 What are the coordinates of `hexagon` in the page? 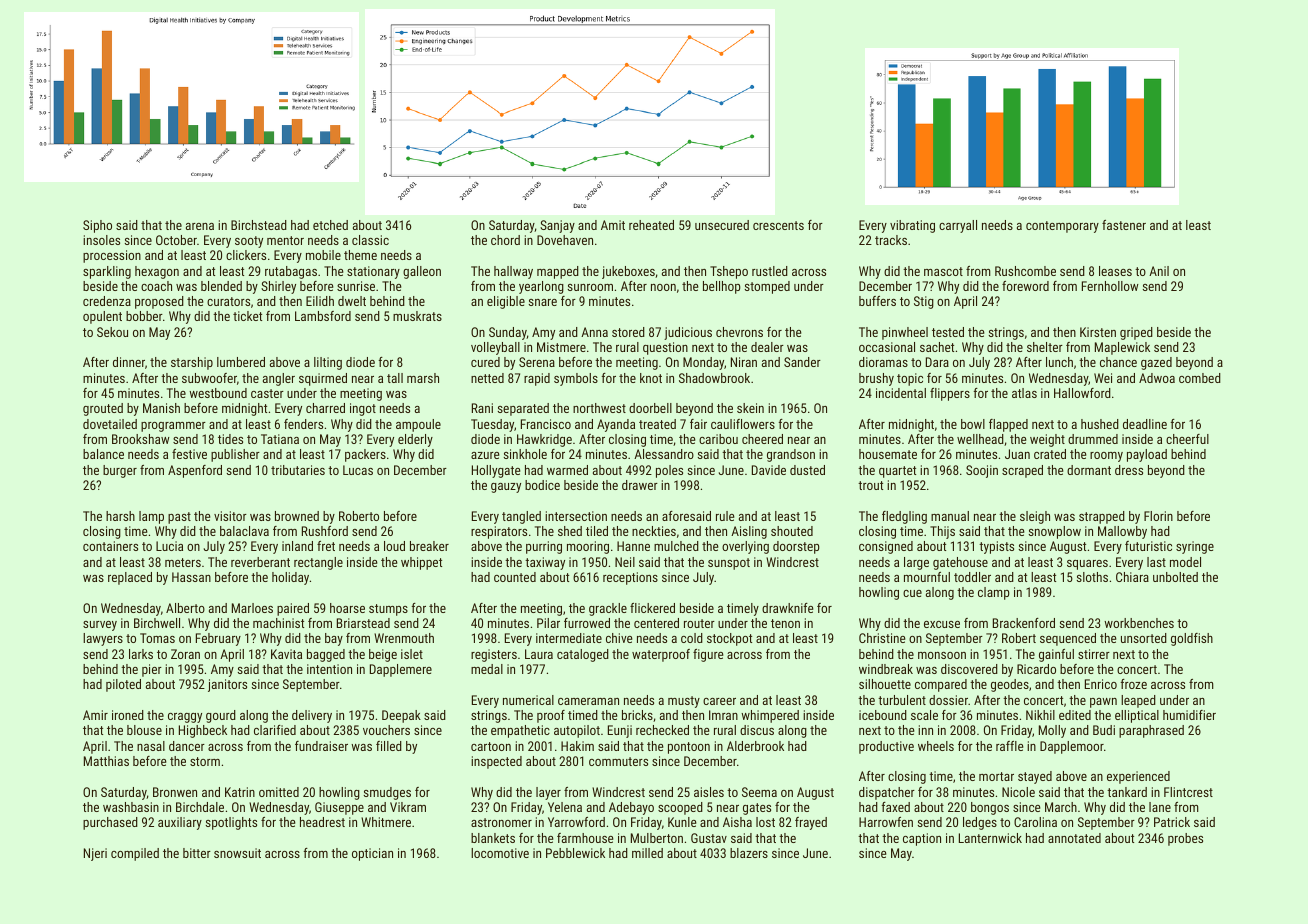 It's located at (157, 272).
